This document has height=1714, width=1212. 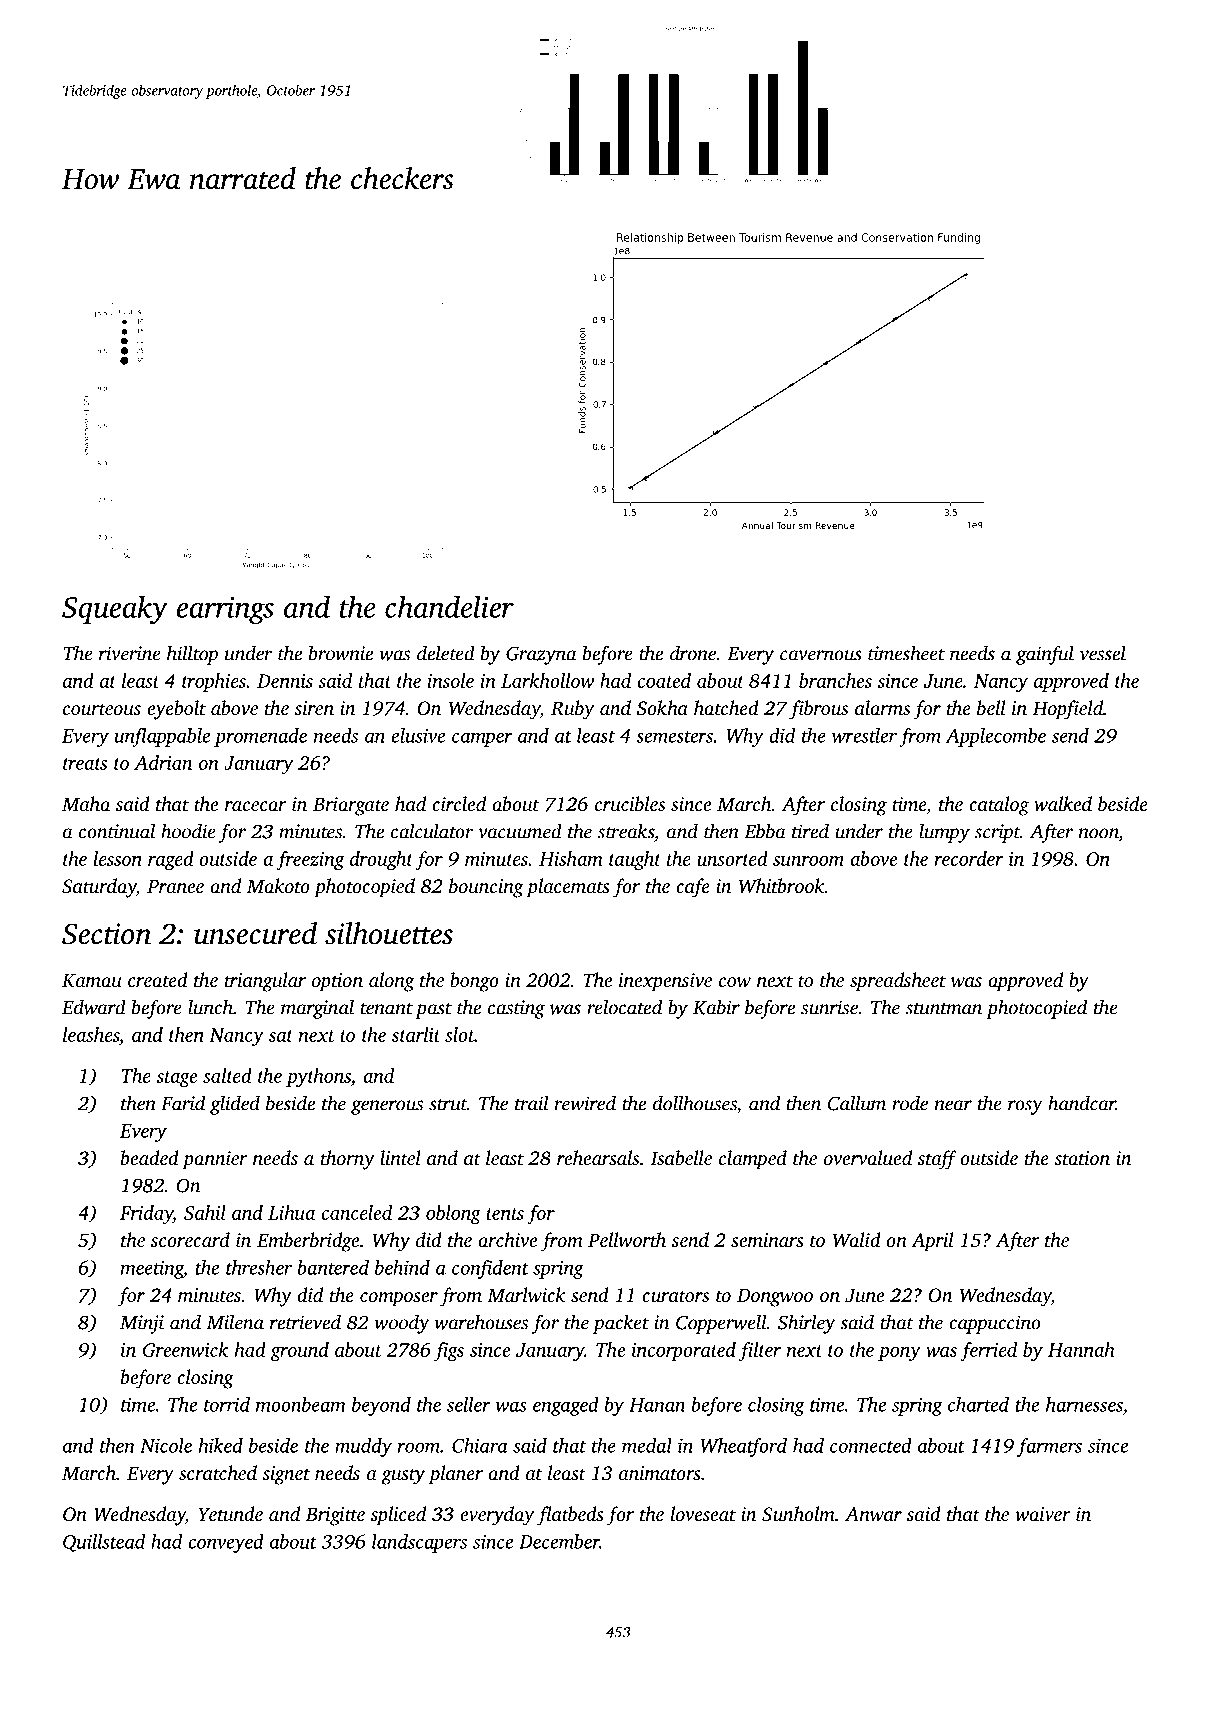 I want to click on earrings, so click(x=225, y=610).
